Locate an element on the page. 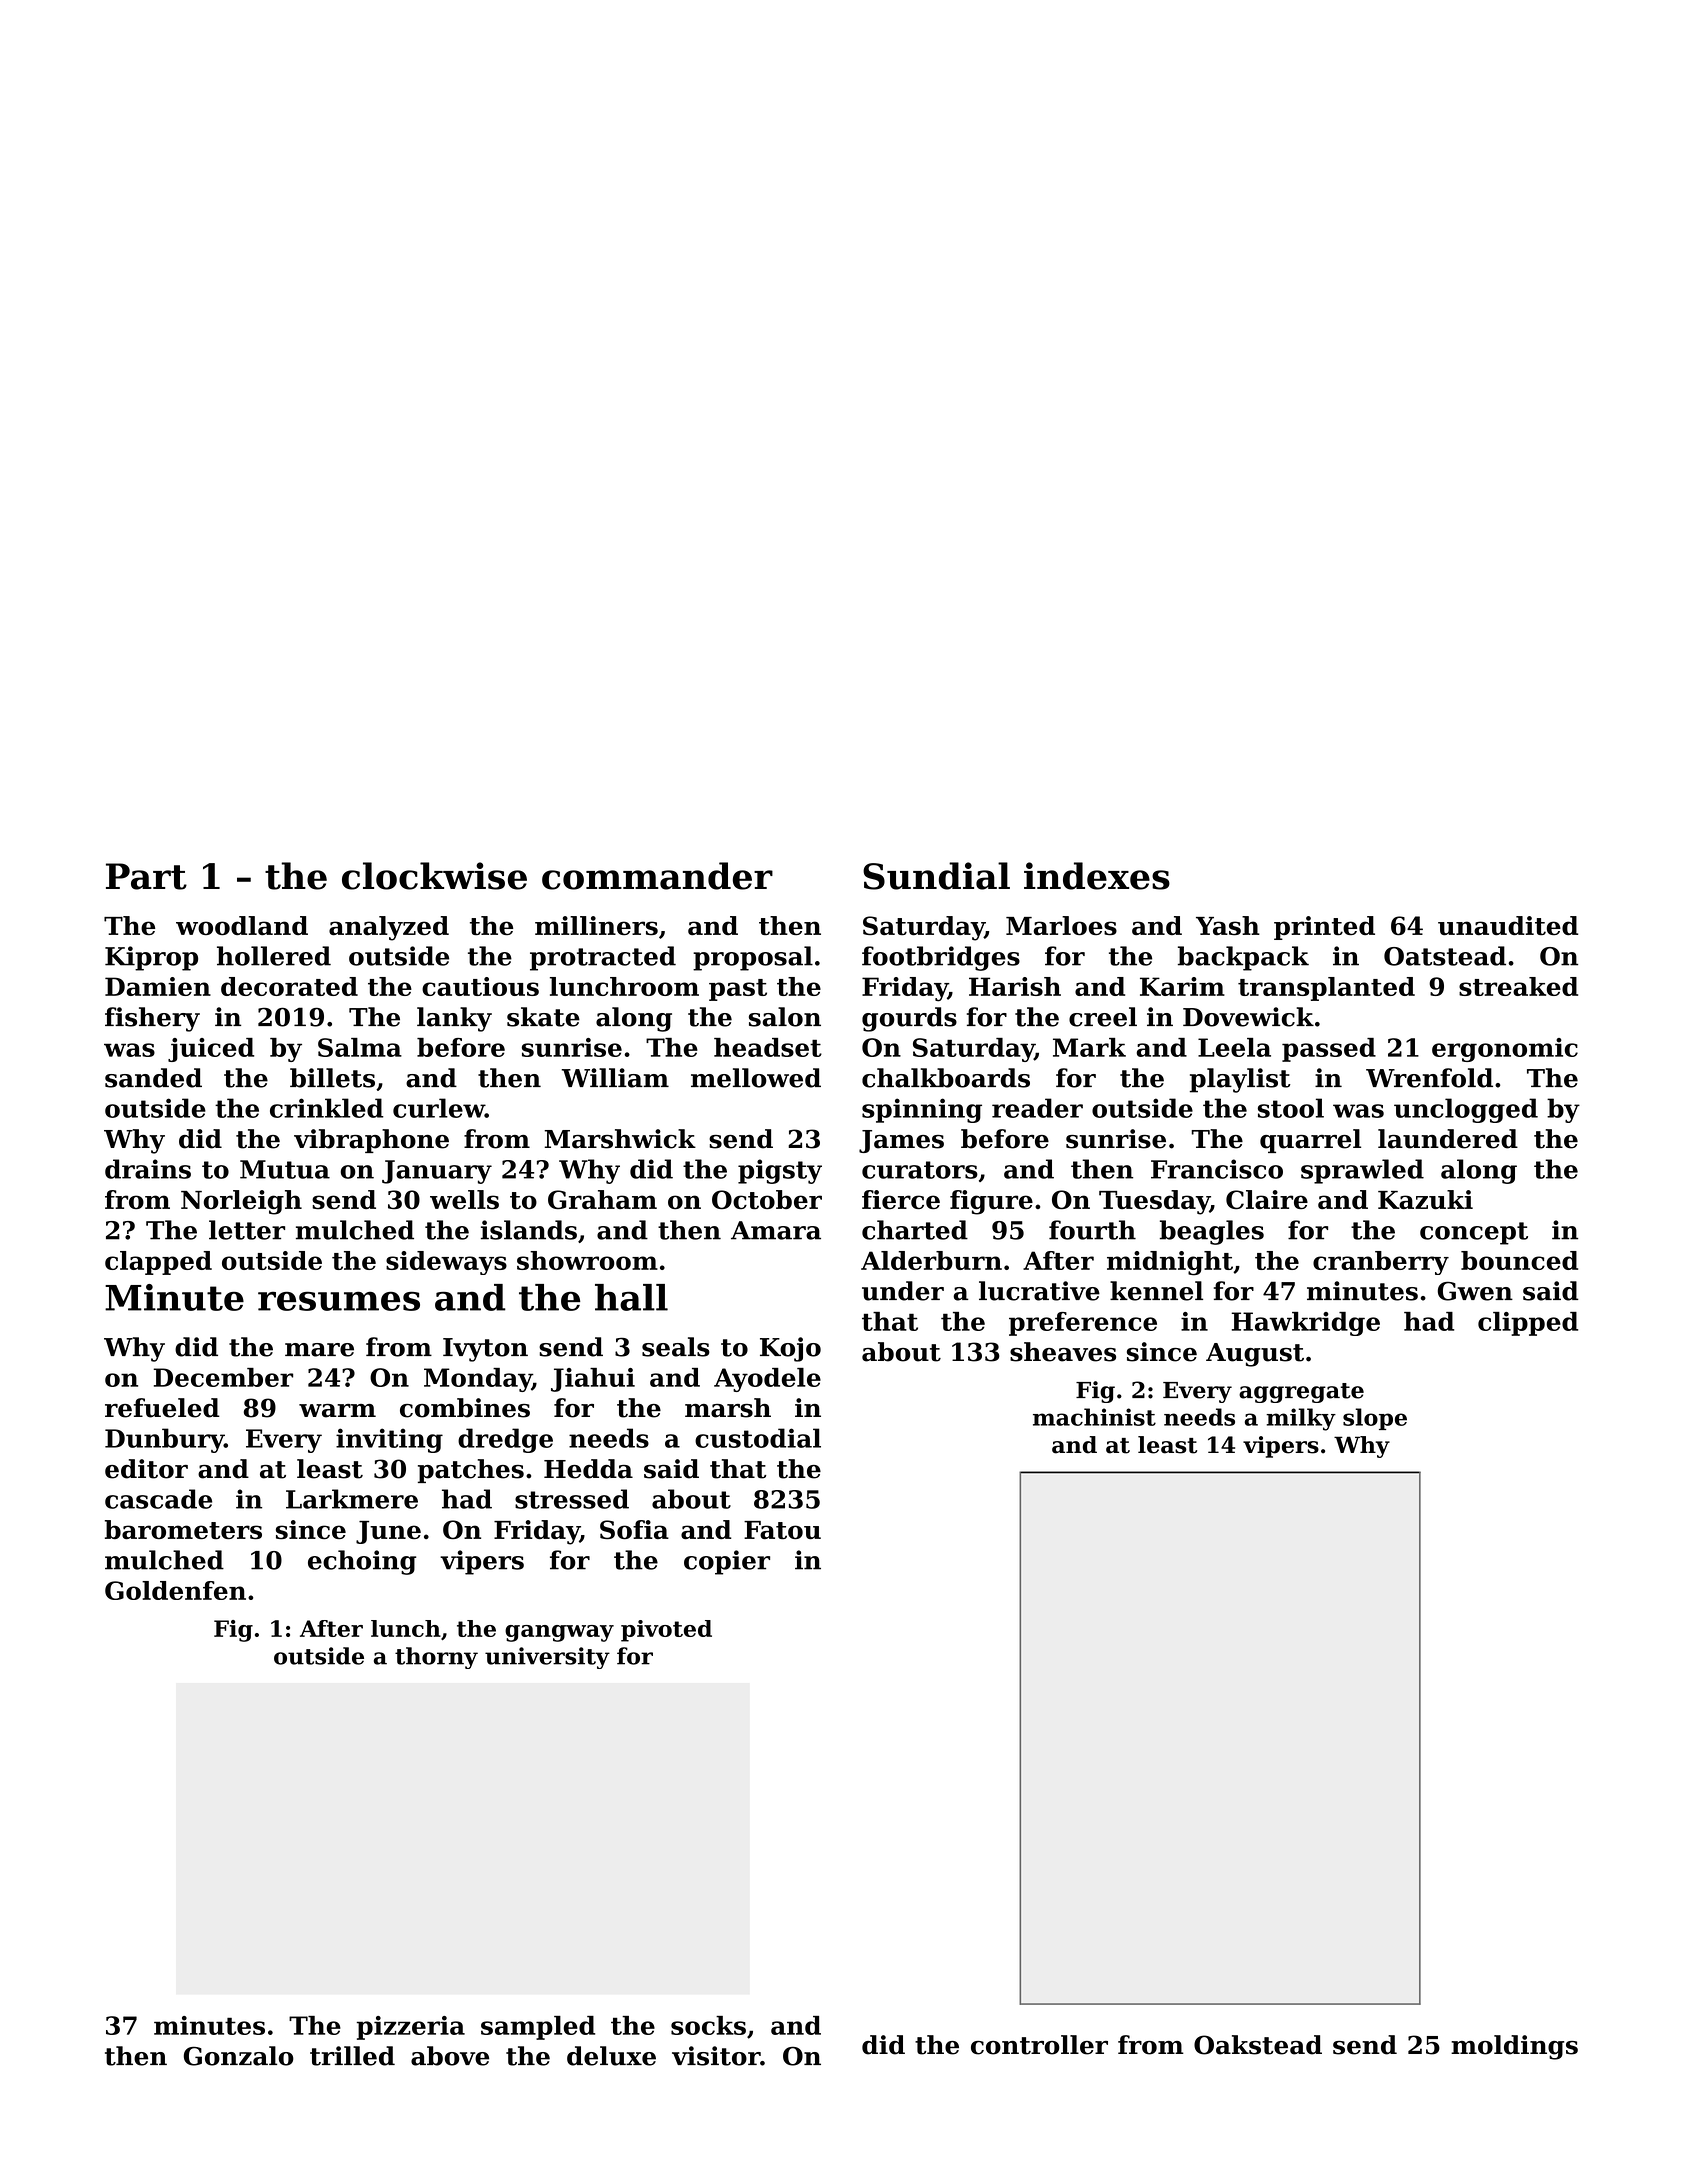 The image size is (1683, 2178). Gonzalo is located at coordinates (239, 2056).
